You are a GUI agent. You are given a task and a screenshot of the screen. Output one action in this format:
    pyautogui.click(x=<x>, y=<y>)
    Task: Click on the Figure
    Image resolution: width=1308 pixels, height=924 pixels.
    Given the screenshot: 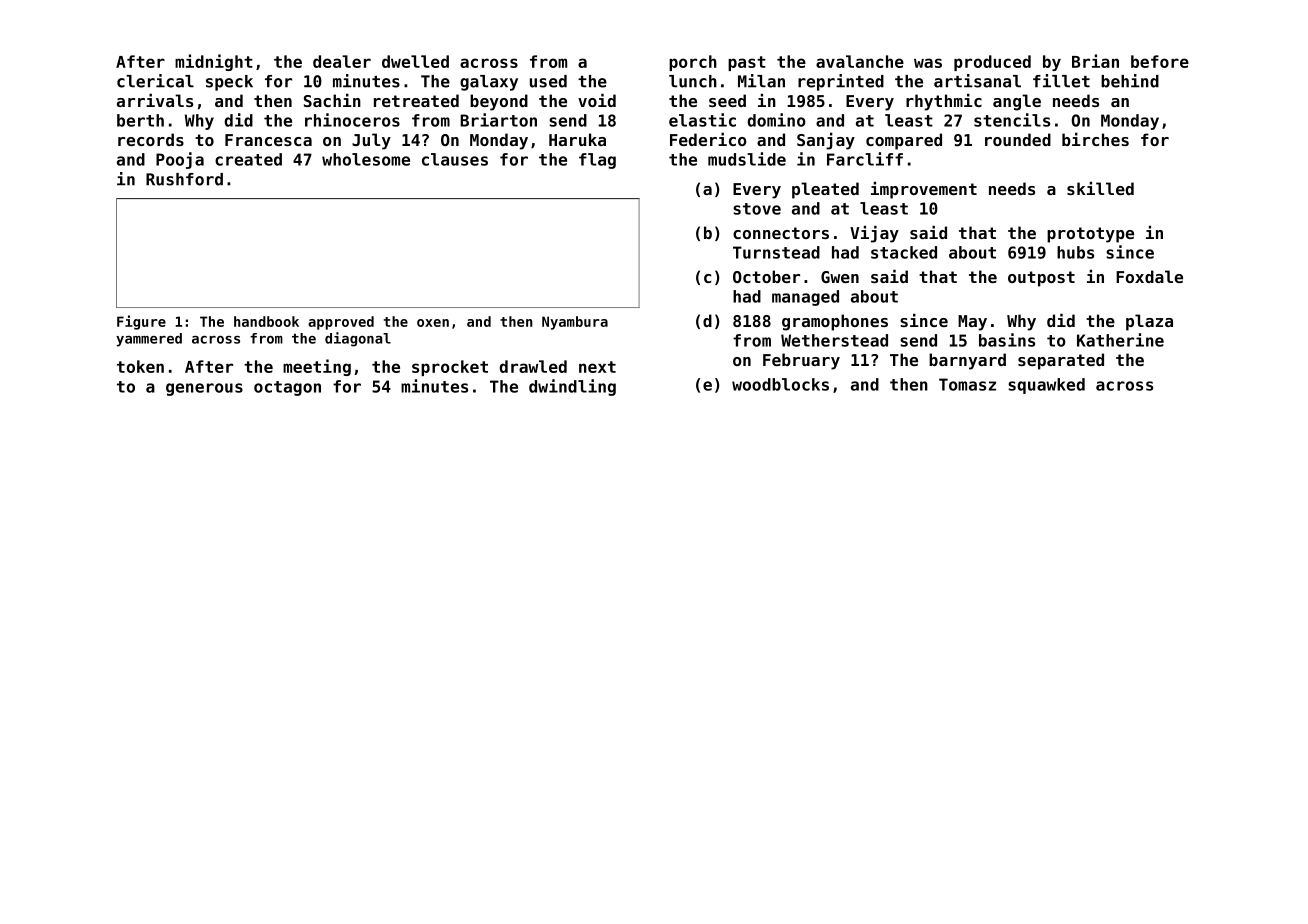 What is the action you would take?
    pyautogui.click(x=141, y=322)
